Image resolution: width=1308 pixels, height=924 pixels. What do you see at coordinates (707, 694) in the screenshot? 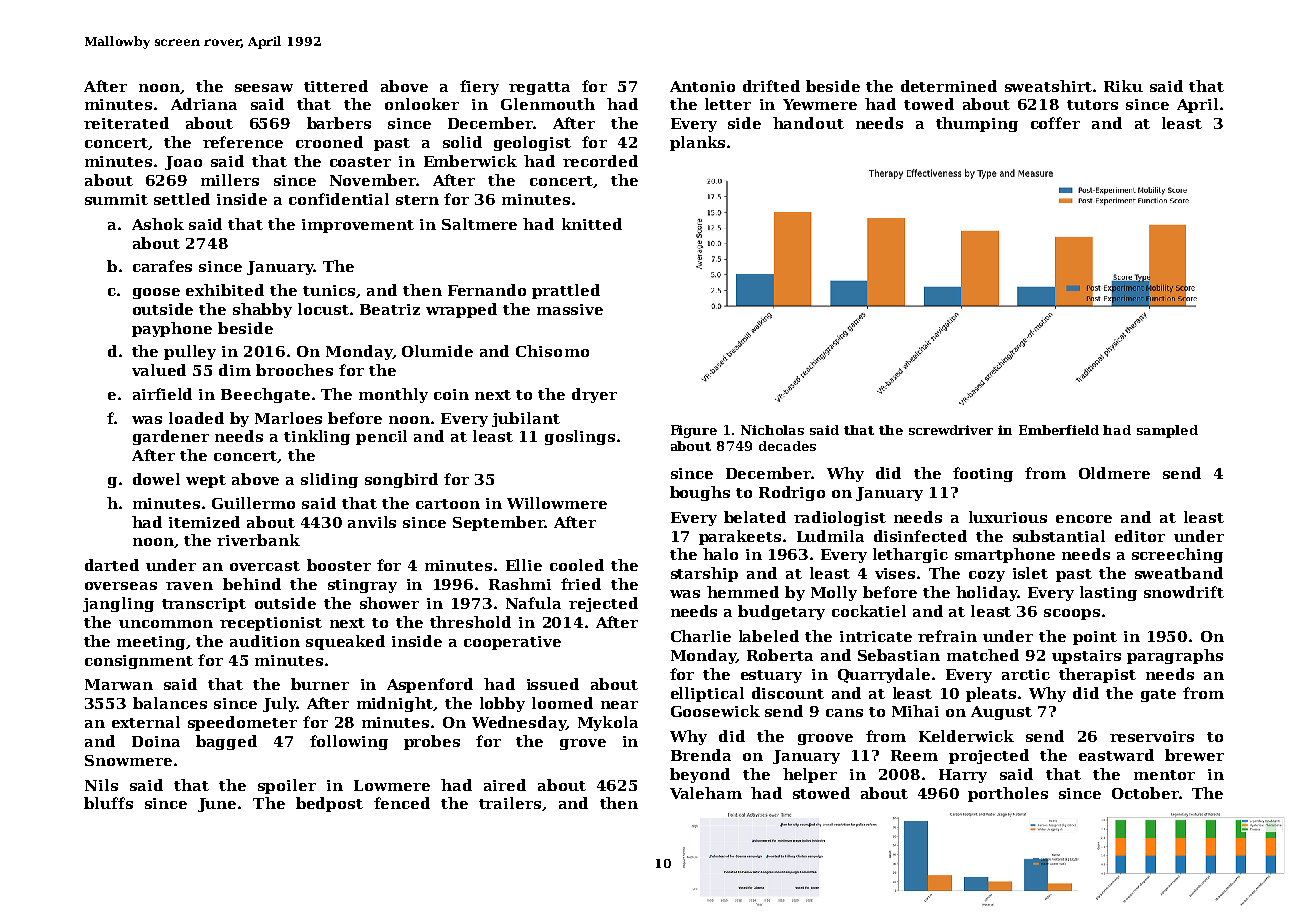
I see `elliptical` at bounding box center [707, 694].
